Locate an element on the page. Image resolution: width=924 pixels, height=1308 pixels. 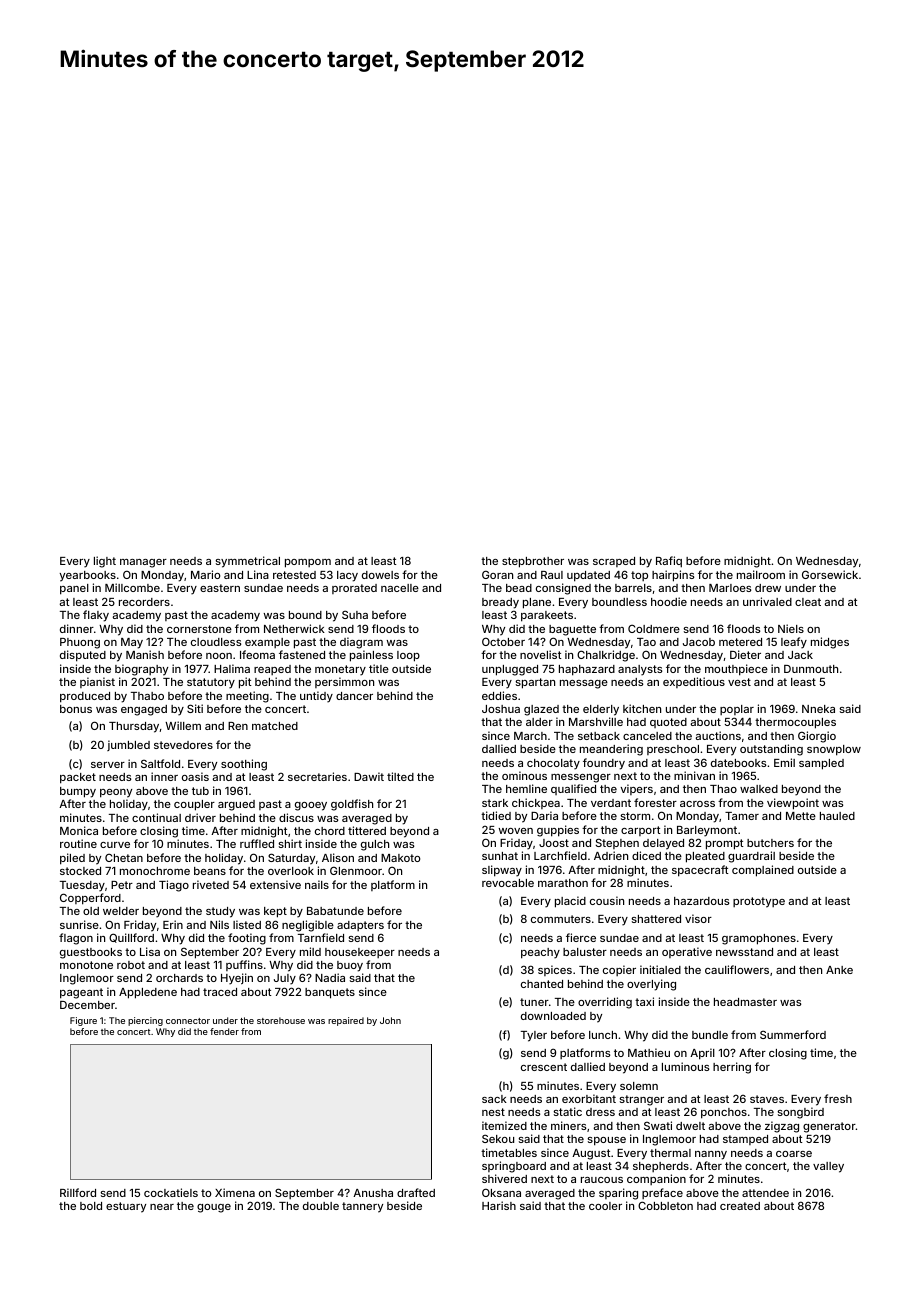
guppies is located at coordinates (558, 831).
